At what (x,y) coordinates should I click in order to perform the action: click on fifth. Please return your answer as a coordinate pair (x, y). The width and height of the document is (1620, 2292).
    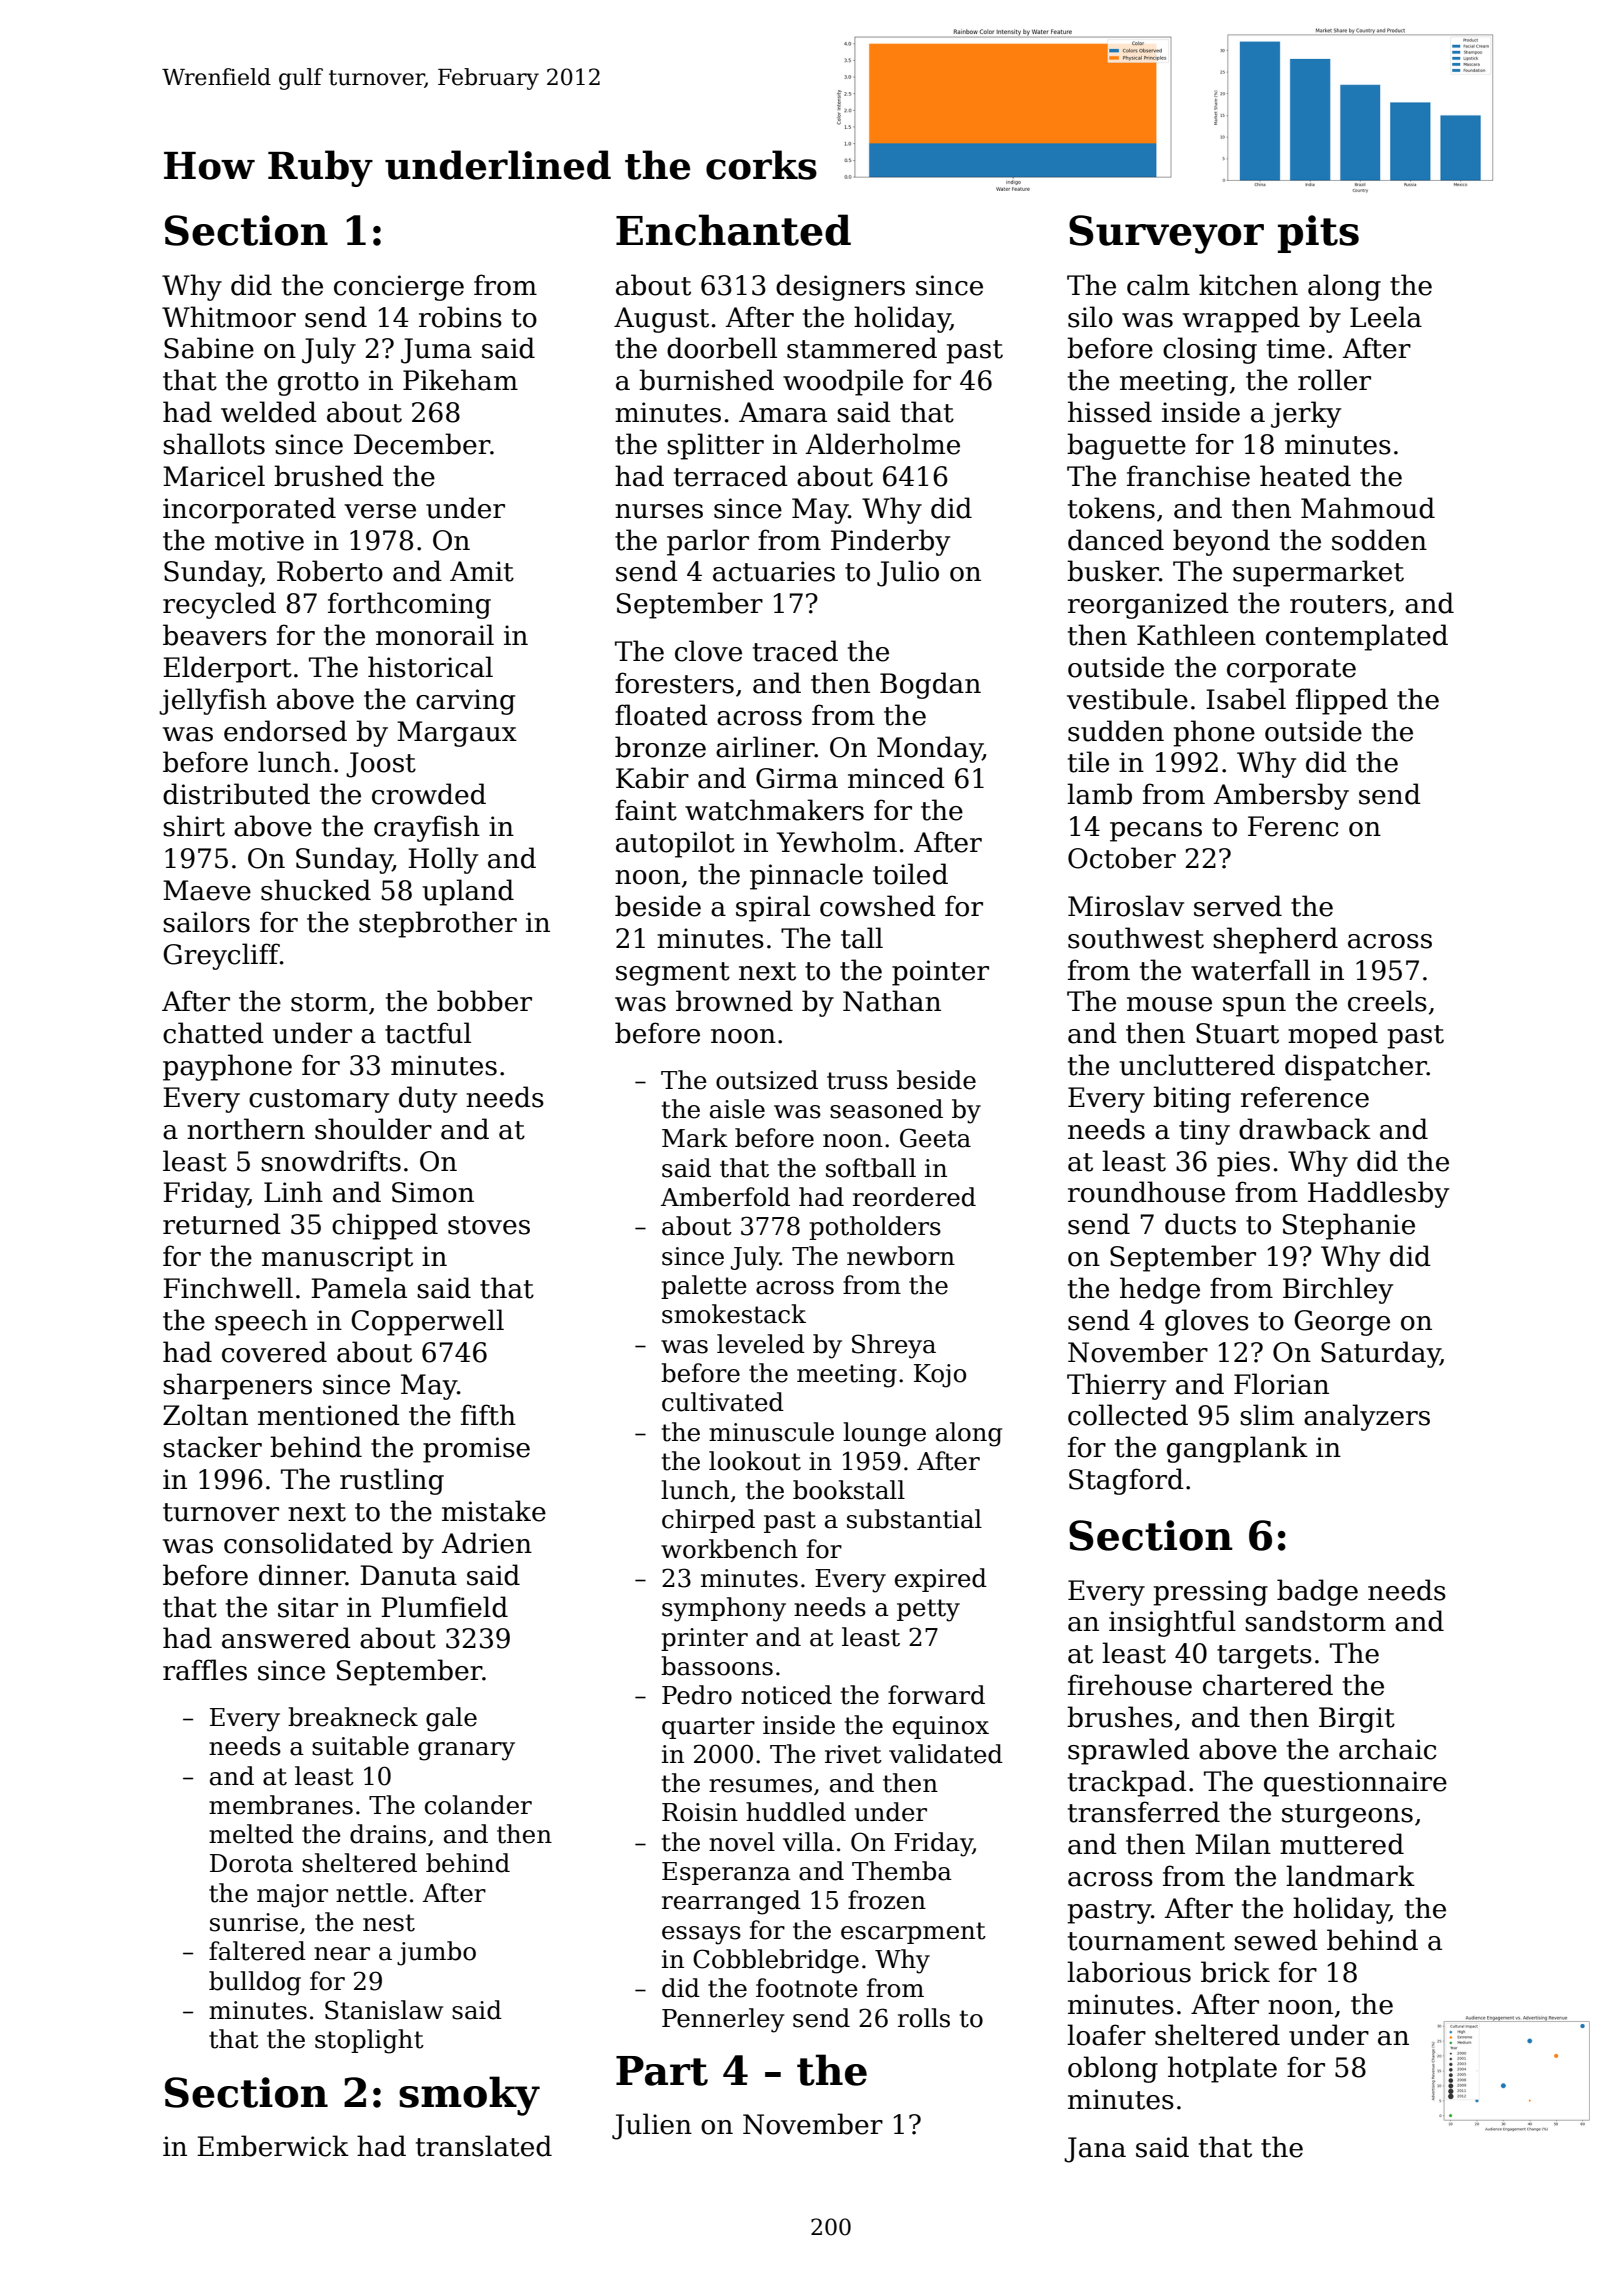
    Looking at the image, I should click on (488, 1415).
